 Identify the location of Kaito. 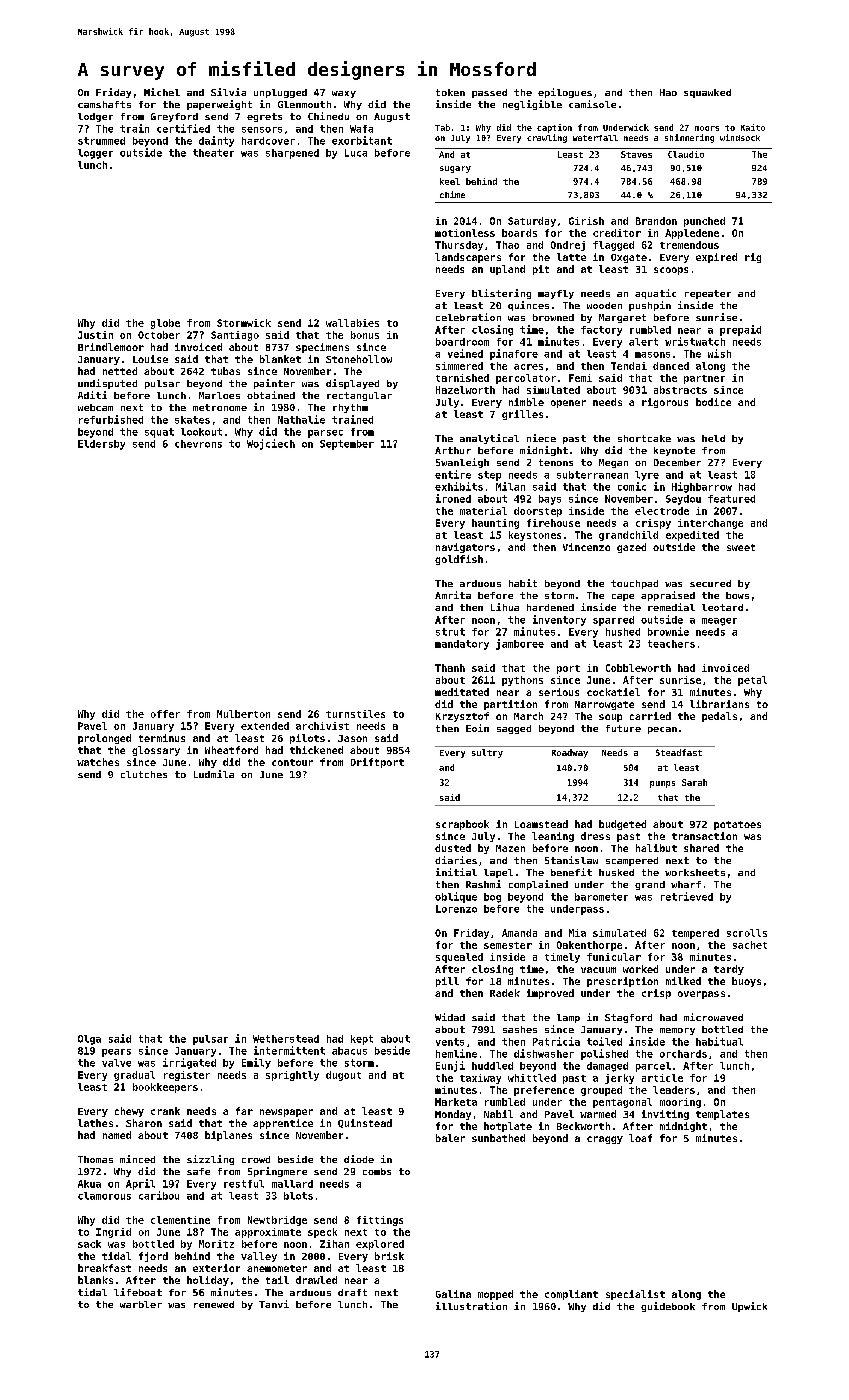
(753, 127).
